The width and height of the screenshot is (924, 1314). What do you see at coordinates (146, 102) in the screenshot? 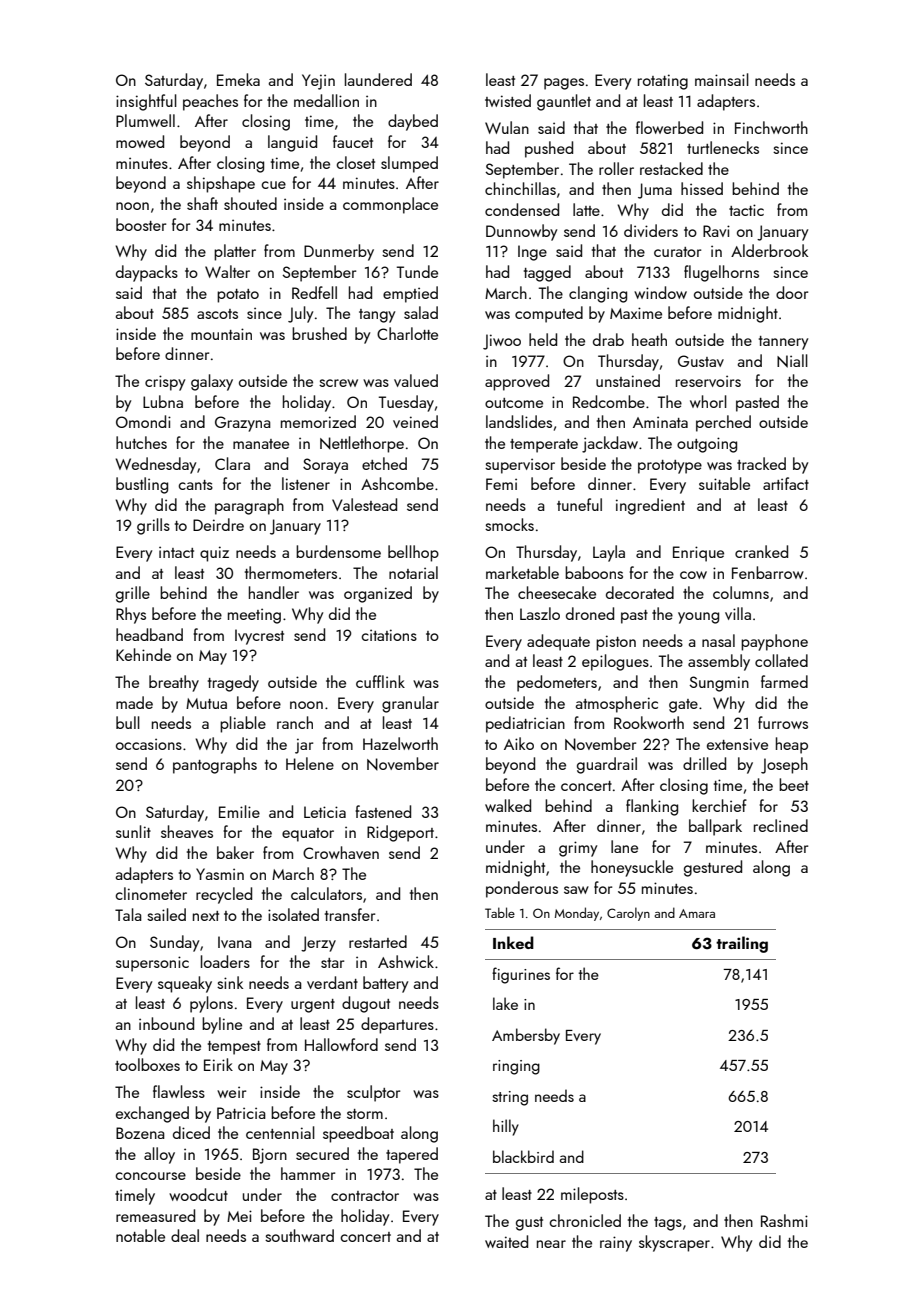
I see `insightful` at bounding box center [146, 102].
